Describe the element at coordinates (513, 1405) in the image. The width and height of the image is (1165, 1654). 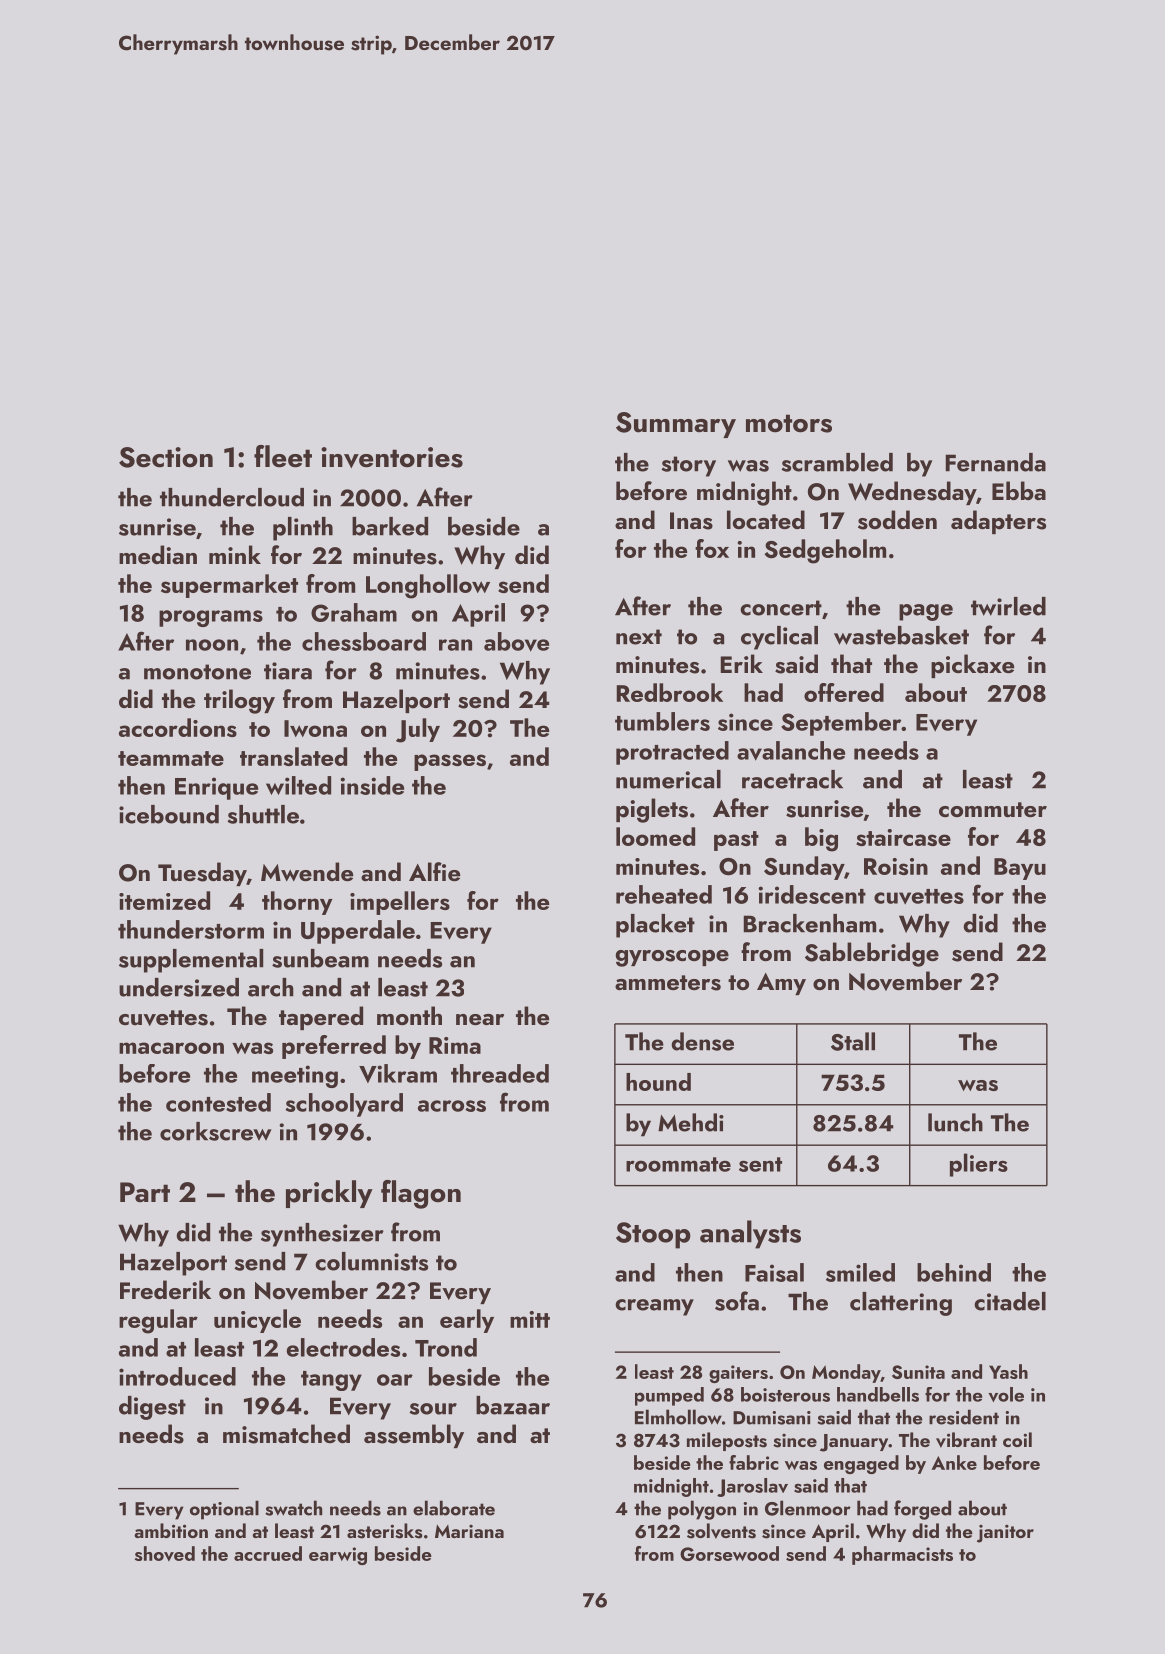
I see `bazaar` at that location.
